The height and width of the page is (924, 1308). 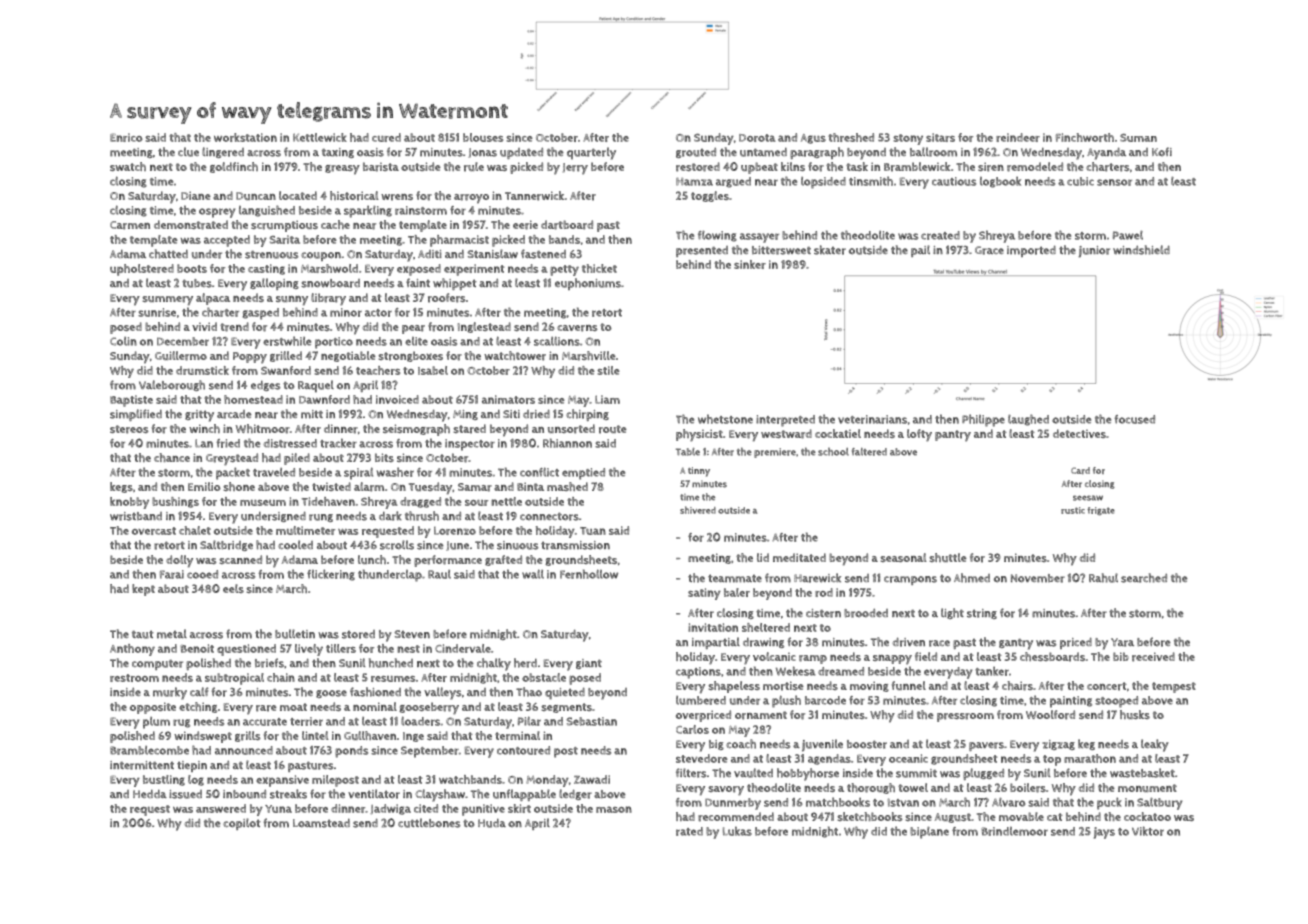 What do you see at coordinates (524, 795) in the page?
I see `unflappable` at bounding box center [524, 795].
